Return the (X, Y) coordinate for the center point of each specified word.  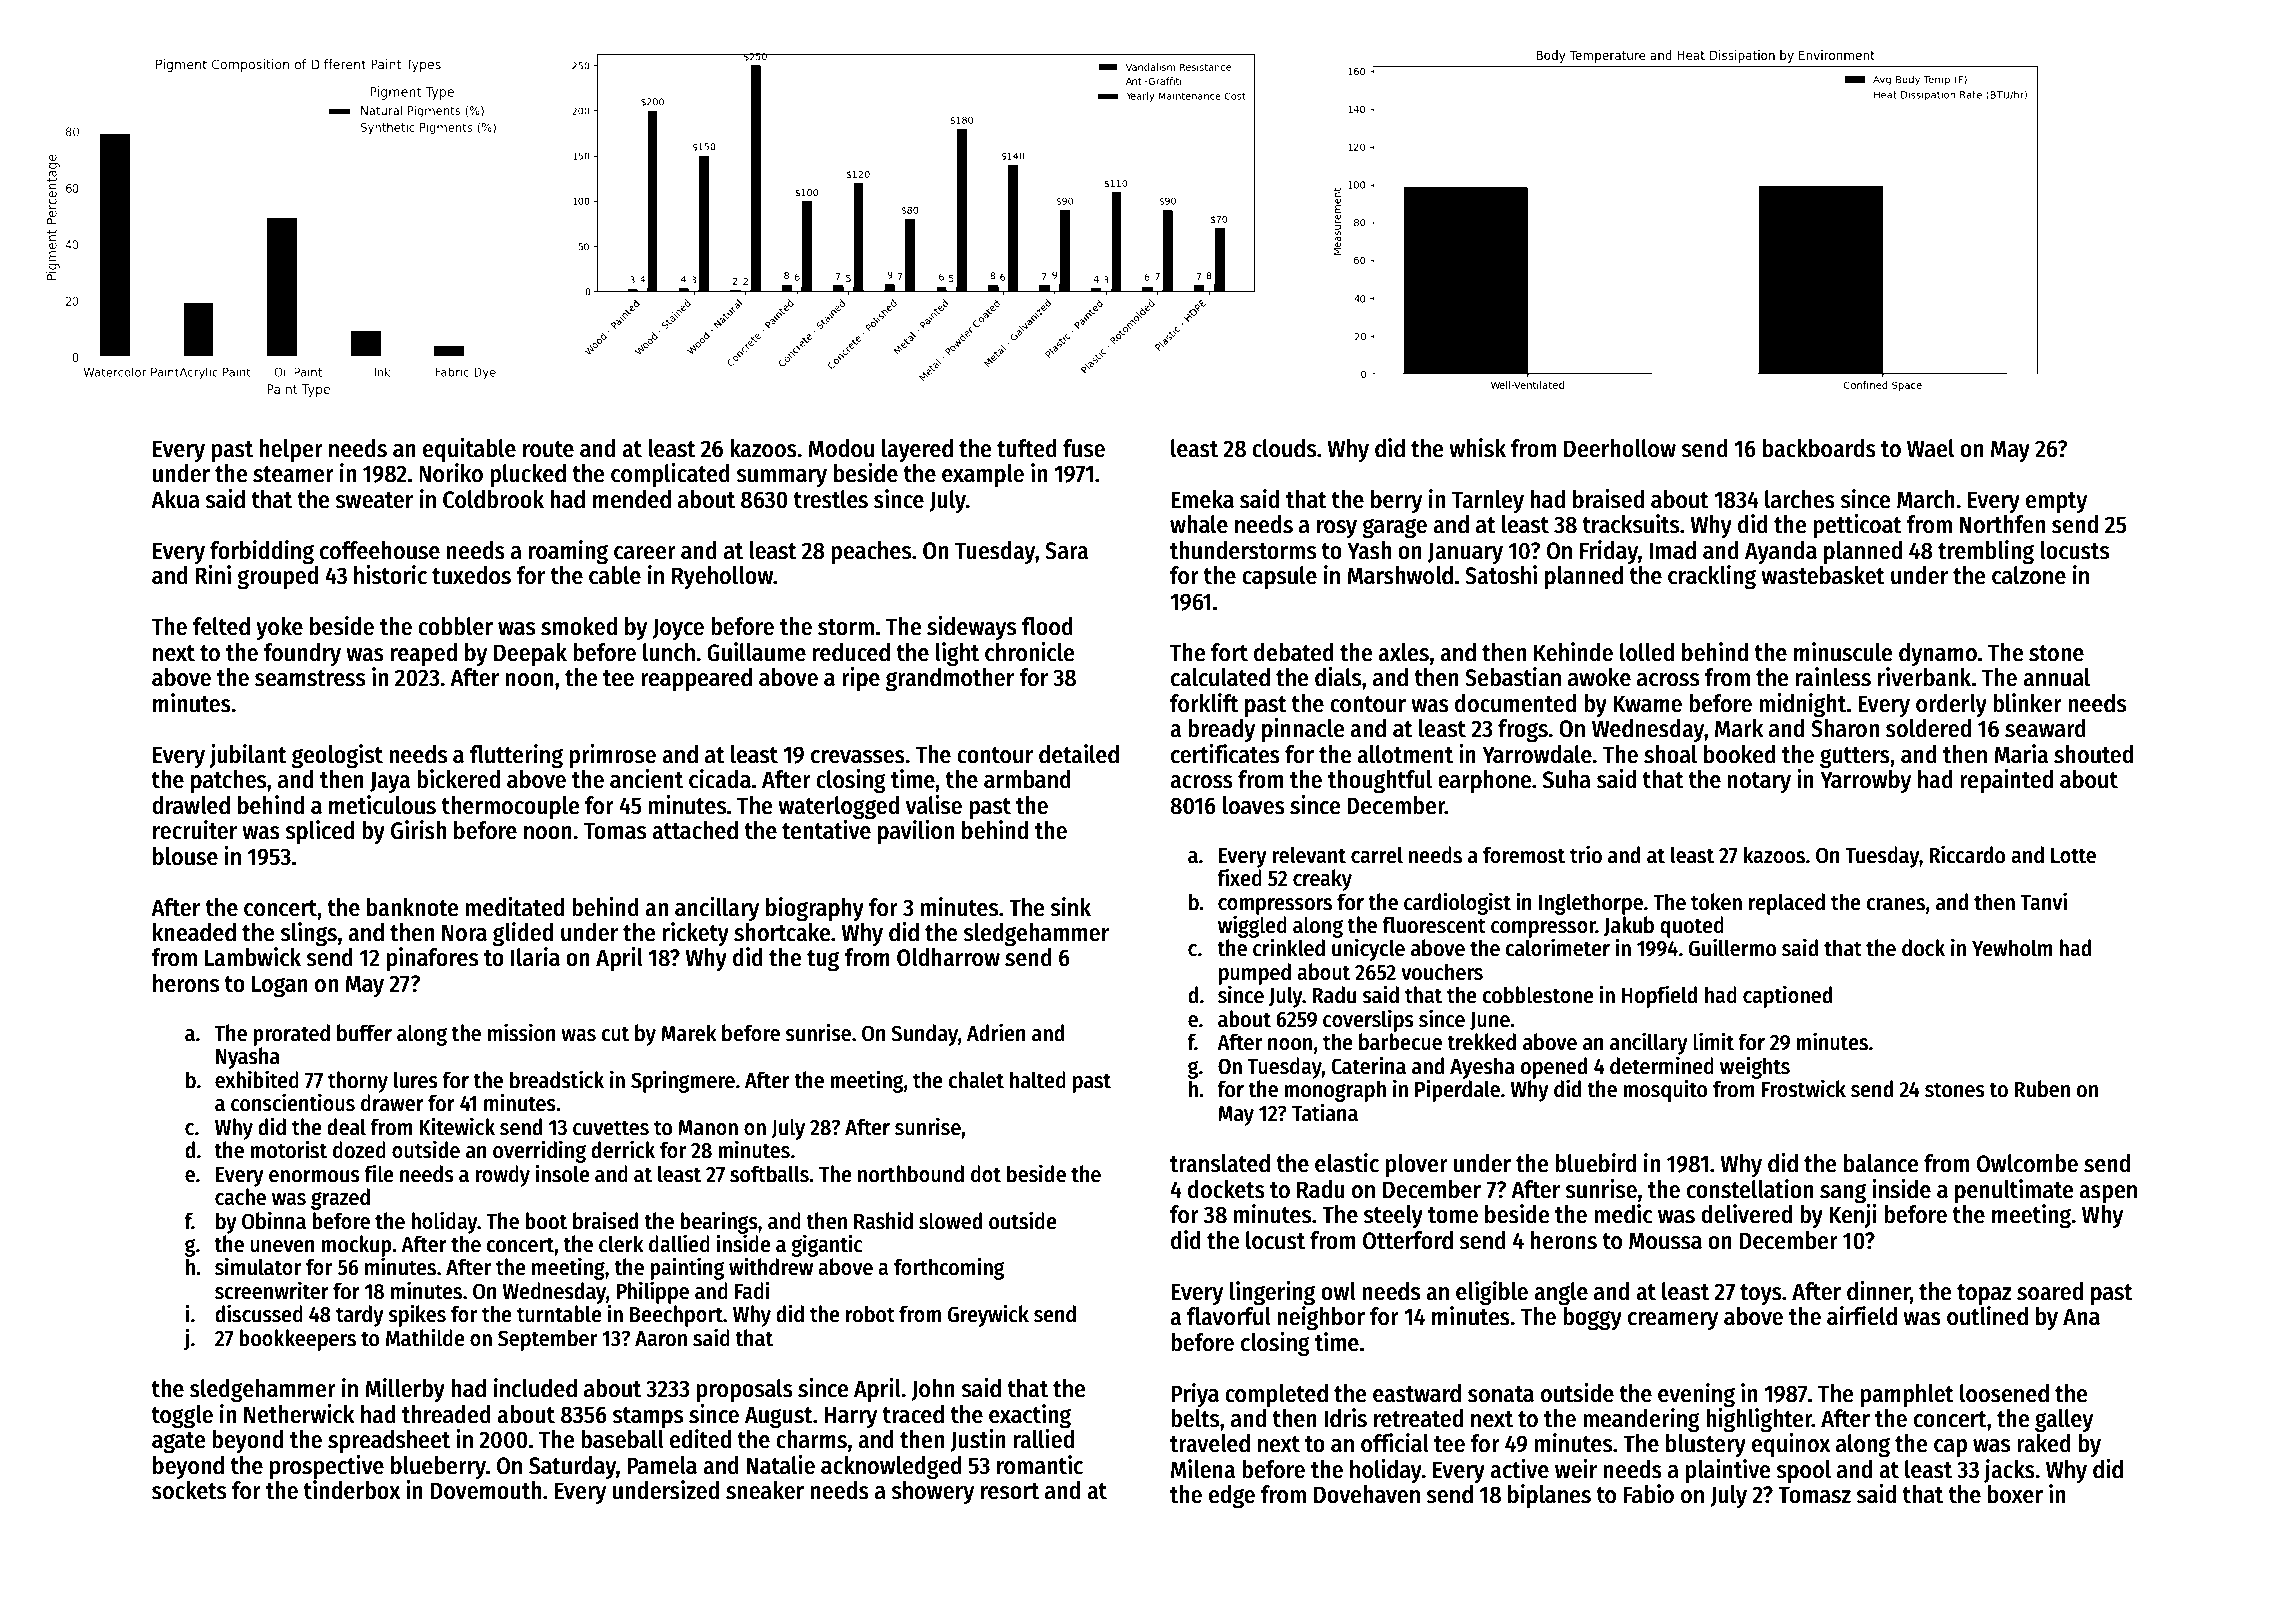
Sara (1066, 551)
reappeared (696, 679)
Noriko (451, 473)
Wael (1930, 448)
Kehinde (1573, 652)
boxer (2015, 1494)
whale (1199, 524)
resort (1010, 1491)
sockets (189, 1490)
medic (1623, 1214)
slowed (950, 1221)
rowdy (502, 1176)
